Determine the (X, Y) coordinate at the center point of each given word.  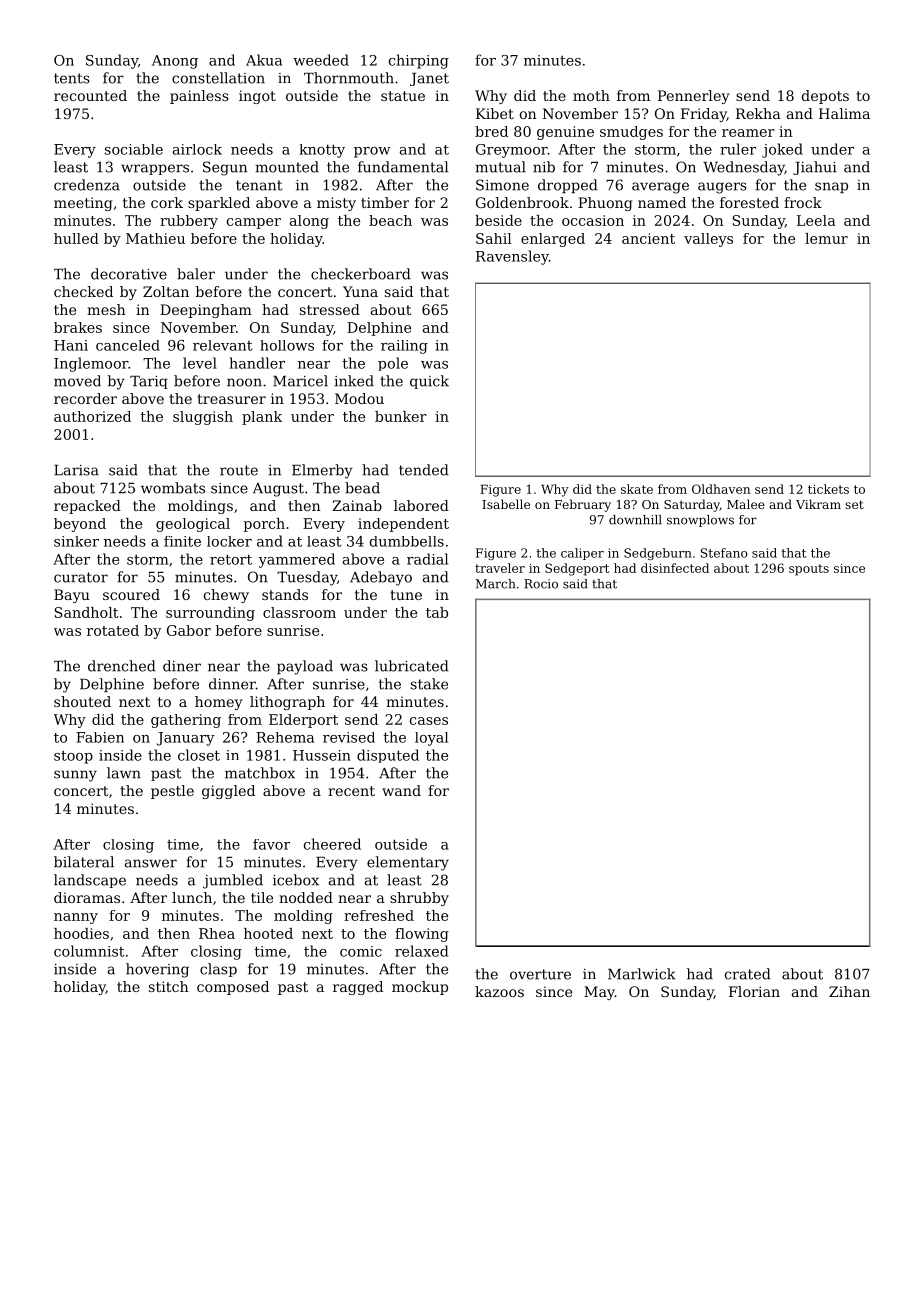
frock (803, 202)
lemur (826, 238)
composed (233, 988)
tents (72, 78)
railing (404, 347)
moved (77, 381)
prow (372, 152)
